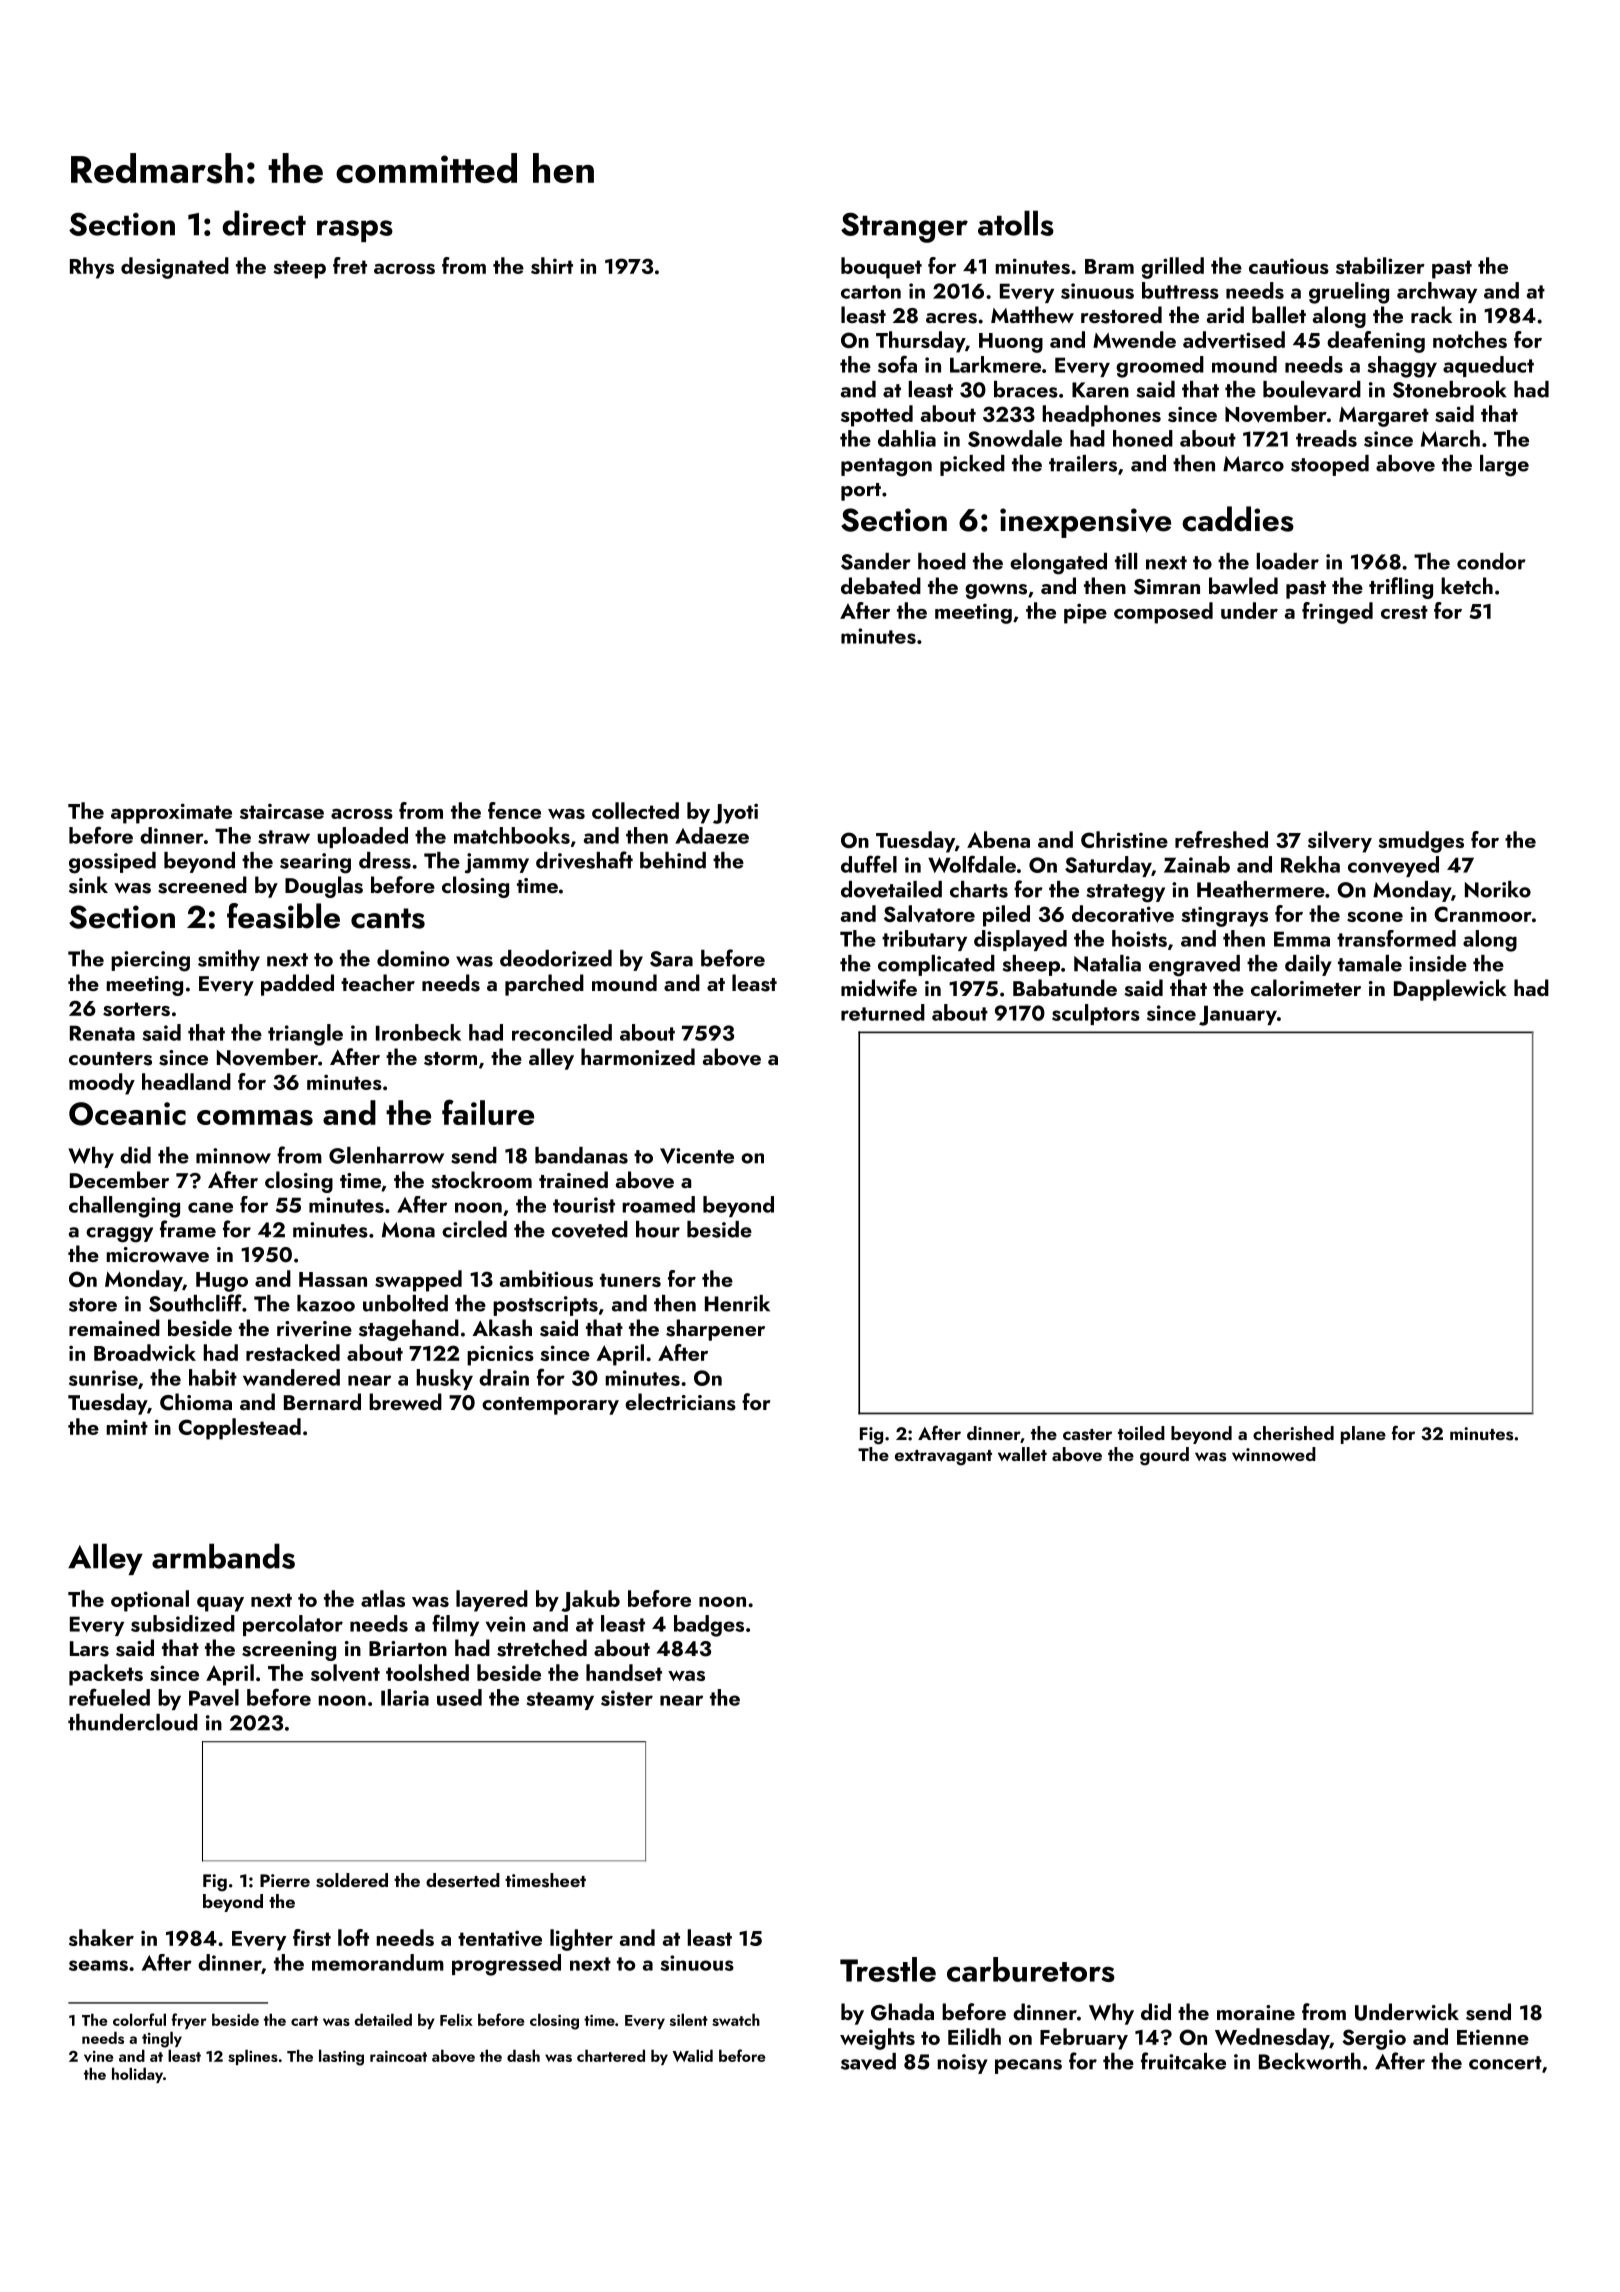 This page has height=2292, width=1620. I want to click on wallet, so click(1022, 1454).
